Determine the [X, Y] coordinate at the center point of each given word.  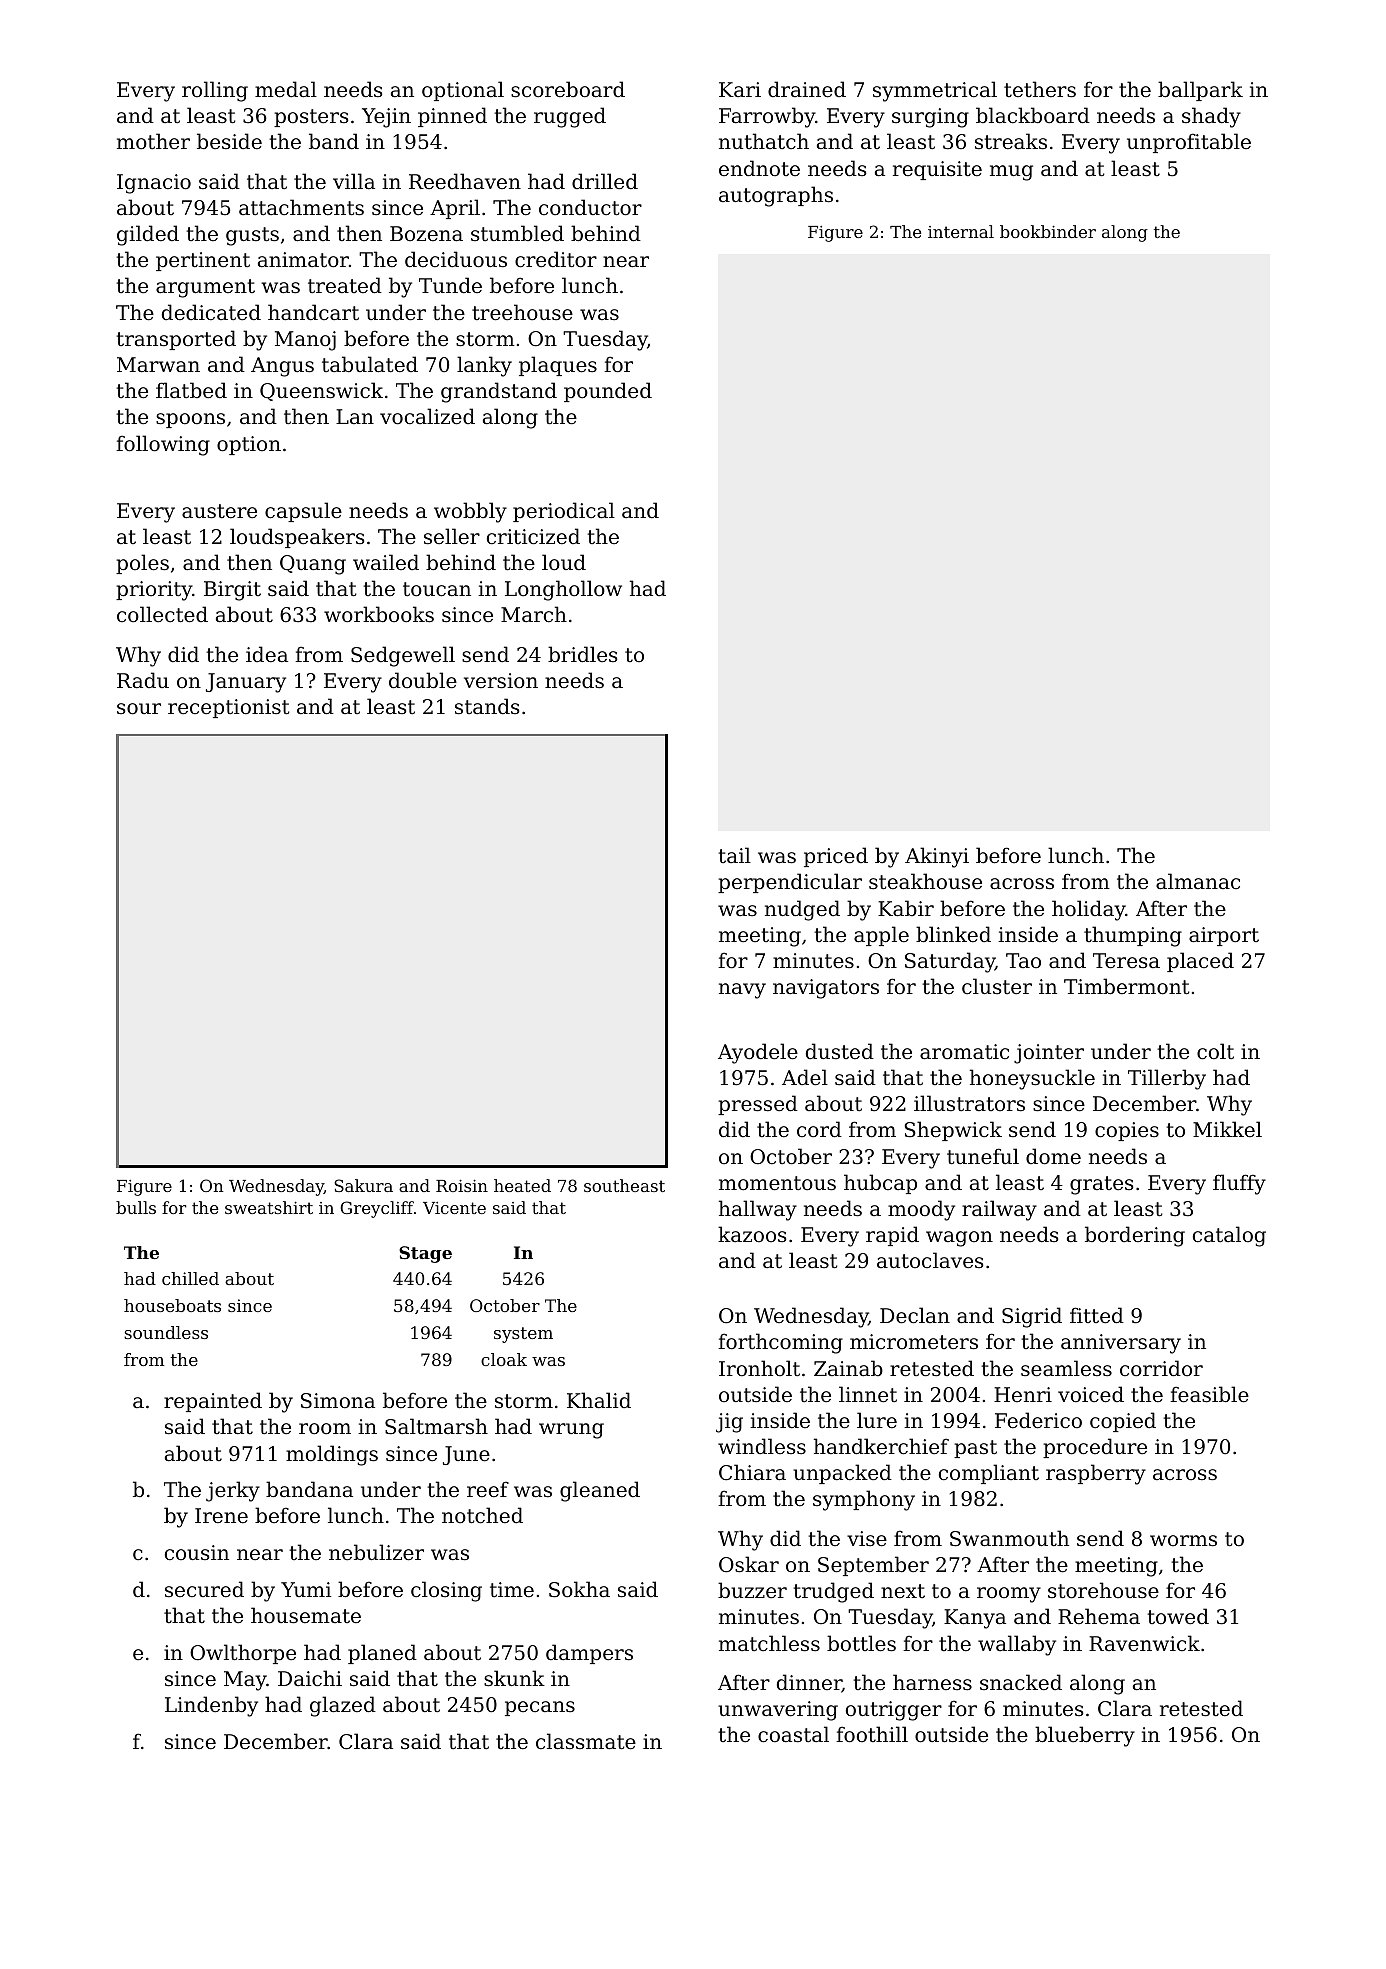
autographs [776, 196]
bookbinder [1048, 231]
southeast [624, 1185]
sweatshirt [269, 1207]
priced [836, 857]
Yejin [386, 118]
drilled [605, 181]
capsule [303, 512]
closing [446, 1591]
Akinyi [937, 857]
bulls [136, 1207]
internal [961, 231]
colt [1215, 1051]
